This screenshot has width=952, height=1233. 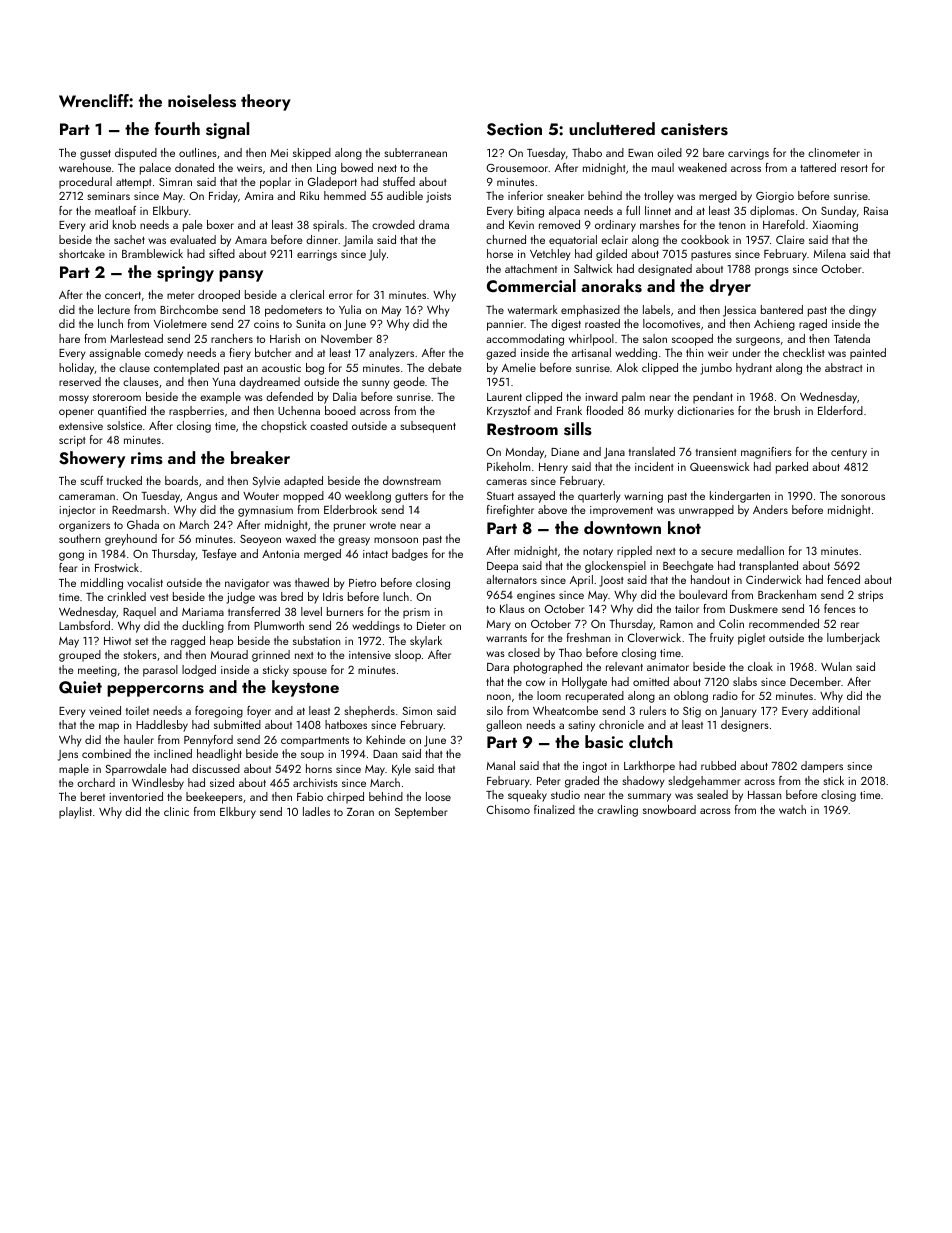 What do you see at coordinates (514, 129) in the screenshot?
I see `Section` at bounding box center [514, 129].
